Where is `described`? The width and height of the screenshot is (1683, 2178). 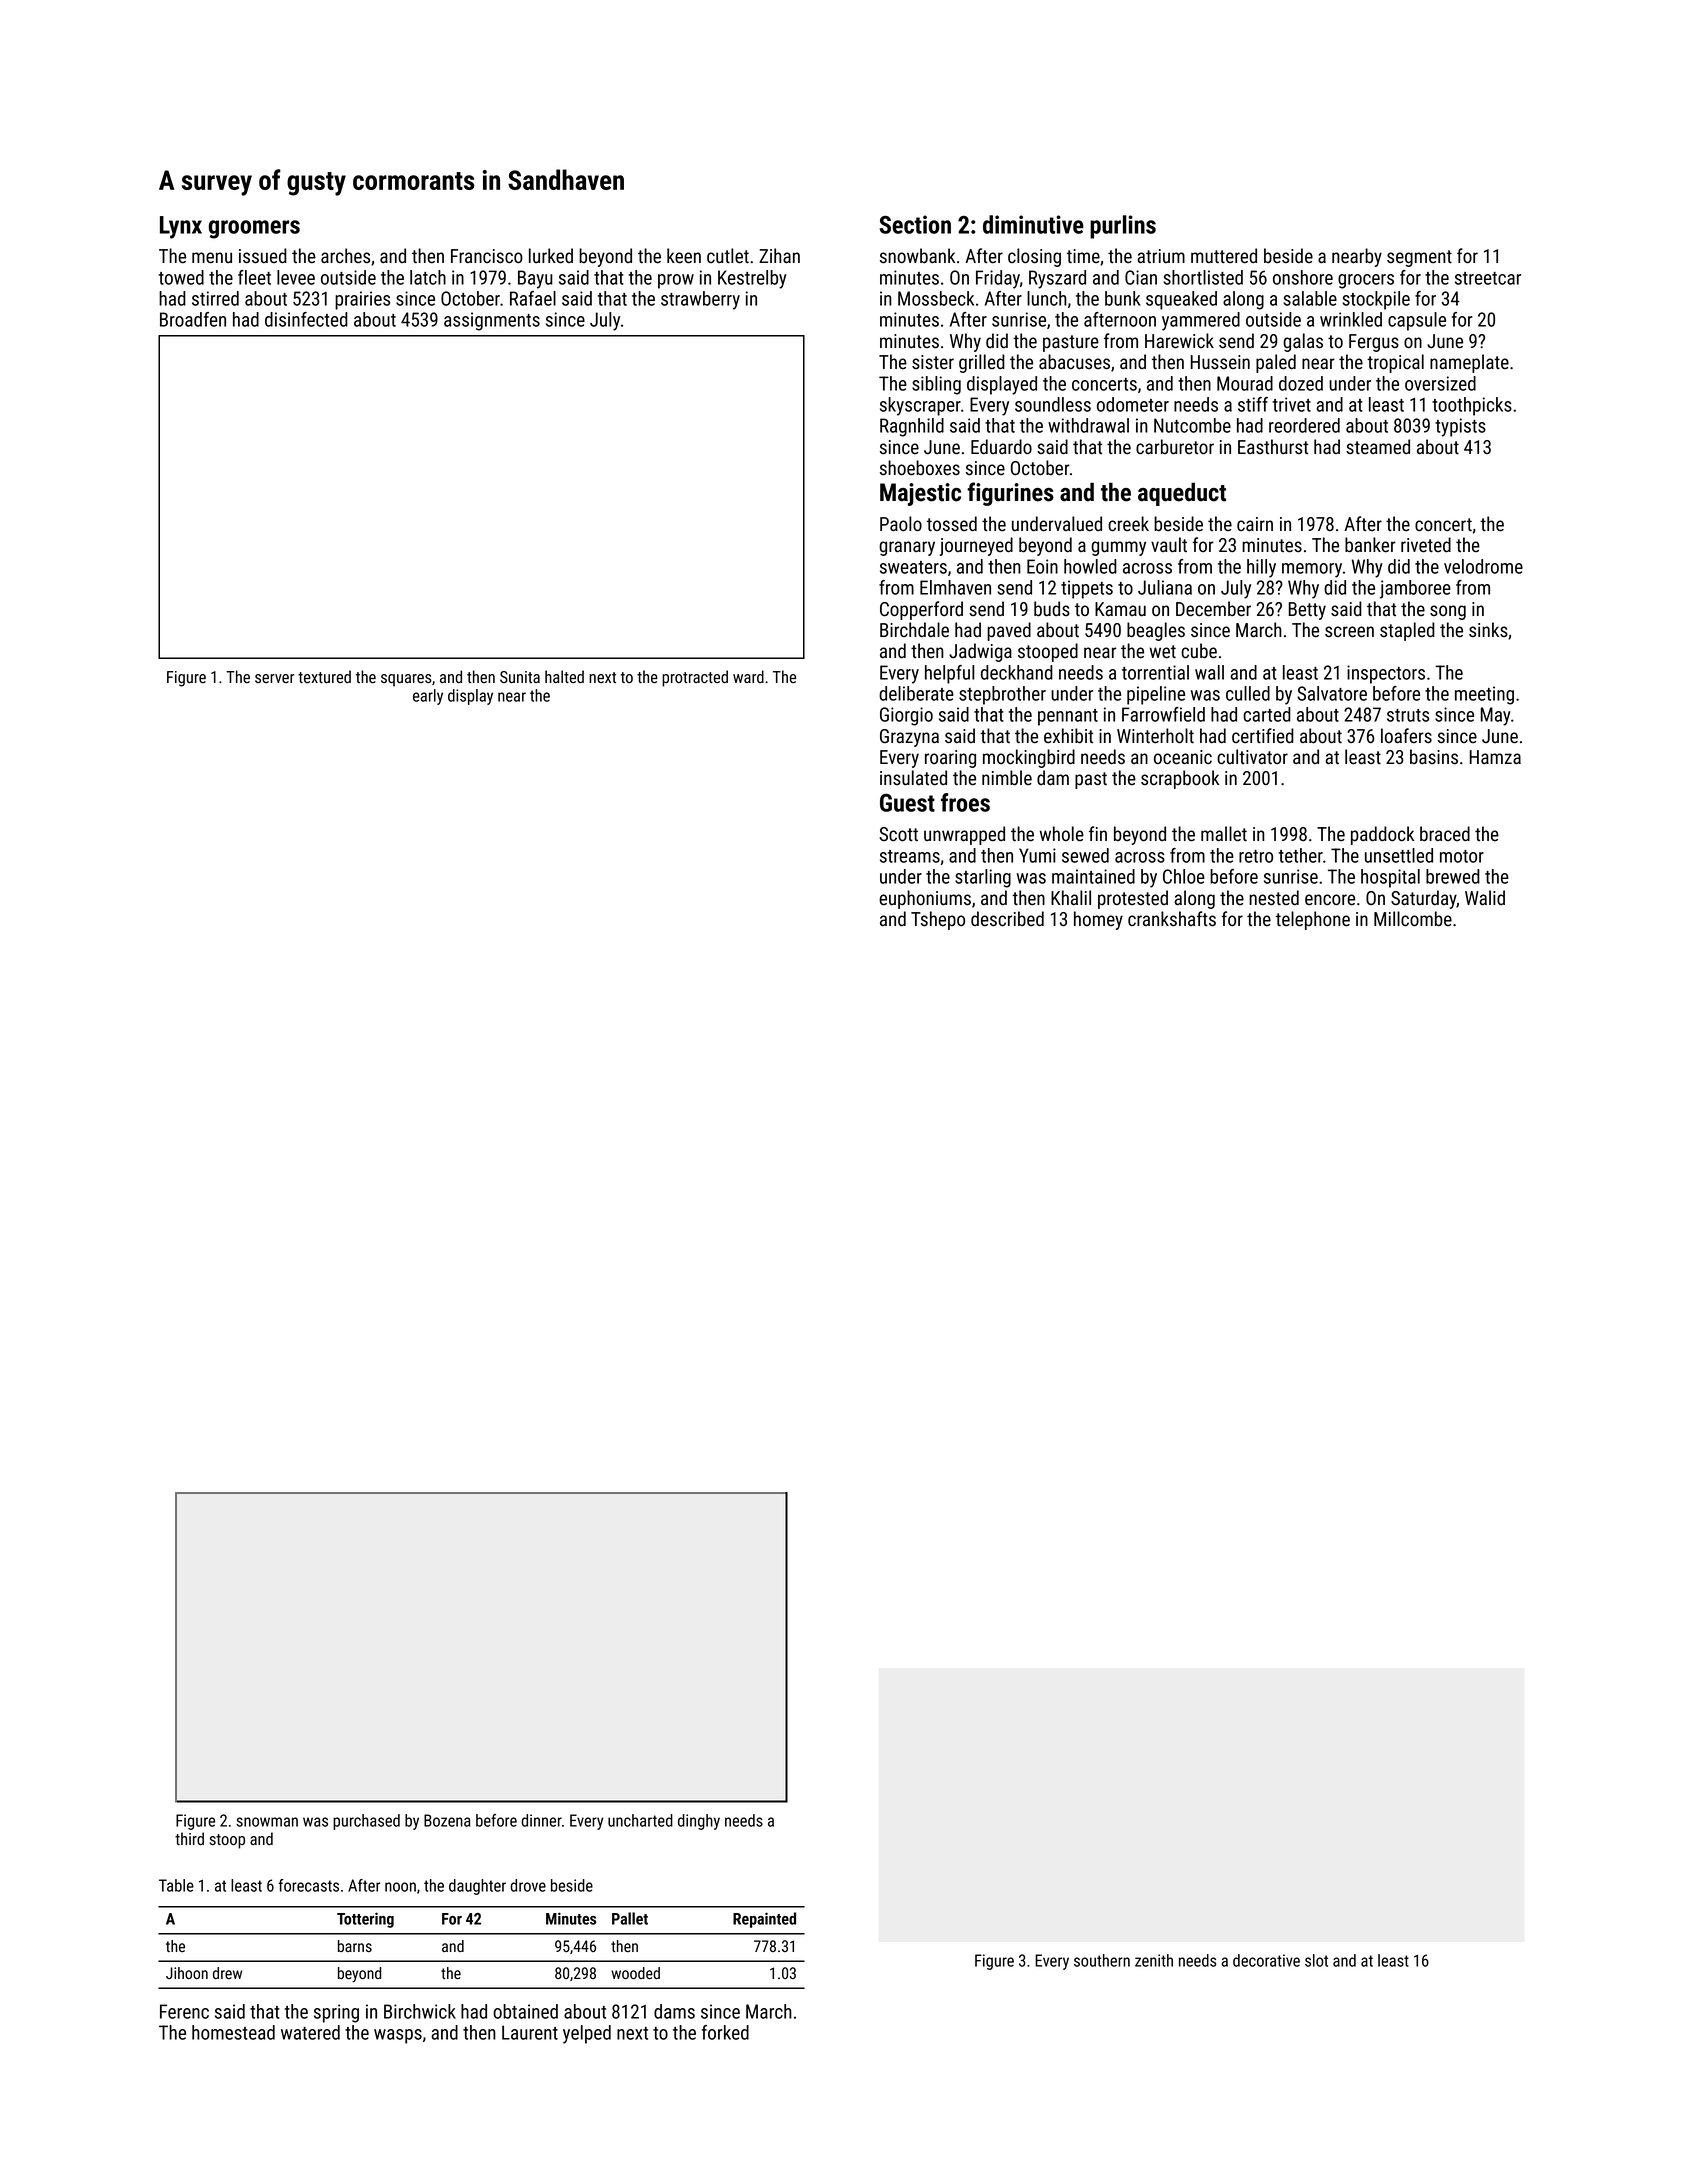
described is located at coordinates (1007, 919).
